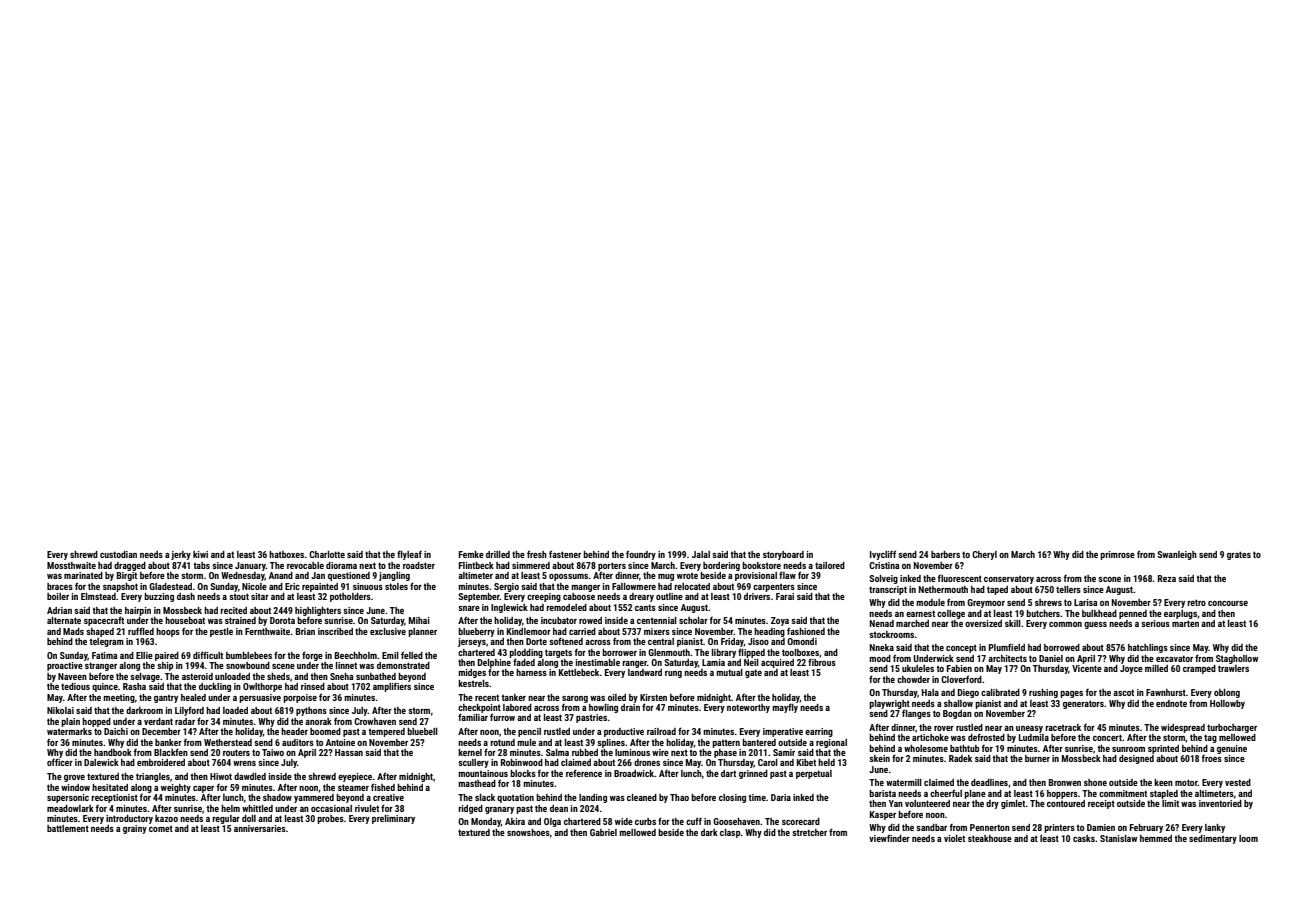 The image size is (1308, 924). Describe the element at coordinates (1037, 758) in the screenshot. I see `burner` at that location.
